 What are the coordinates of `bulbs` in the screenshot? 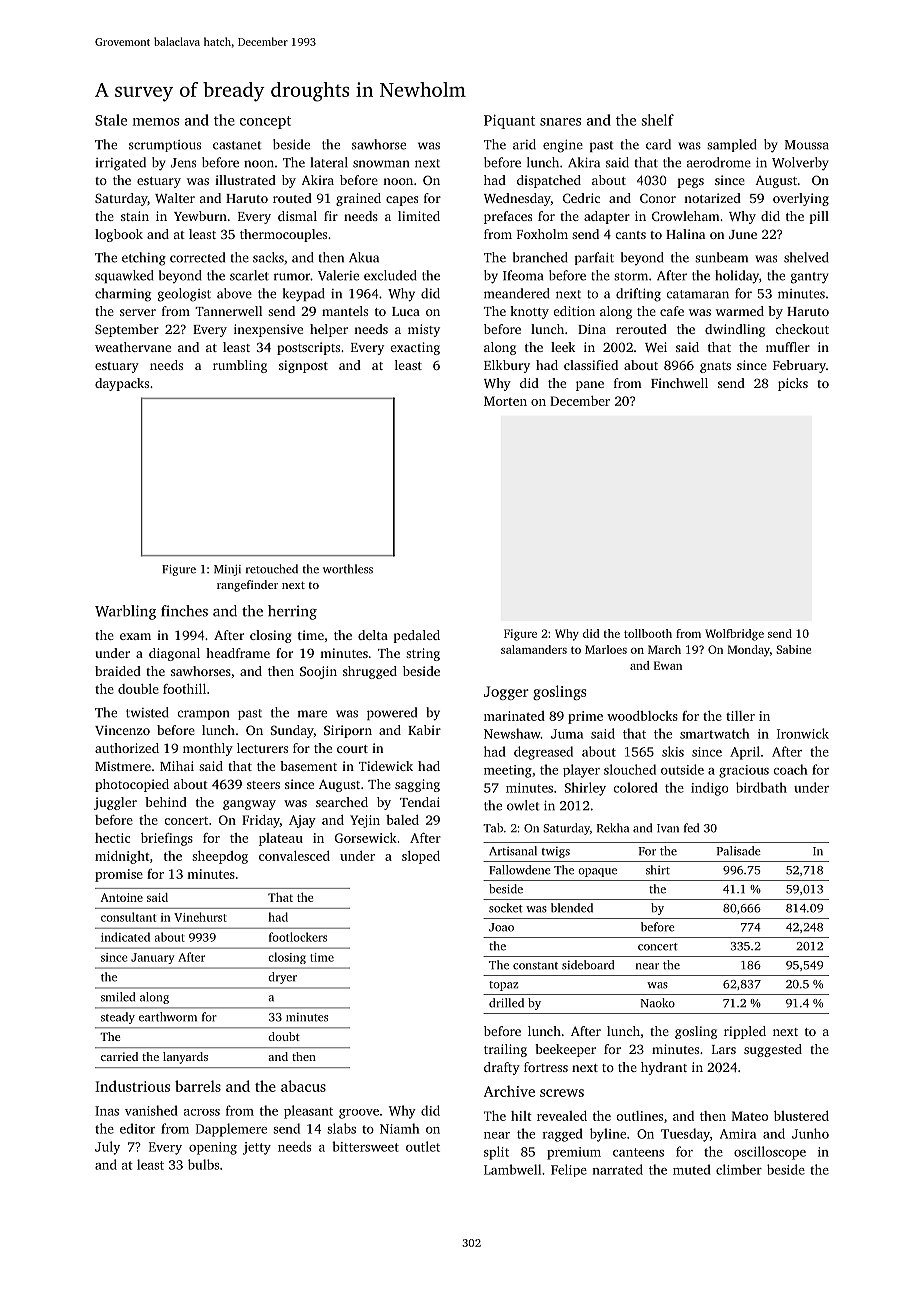 It's located at (203, 1164).
